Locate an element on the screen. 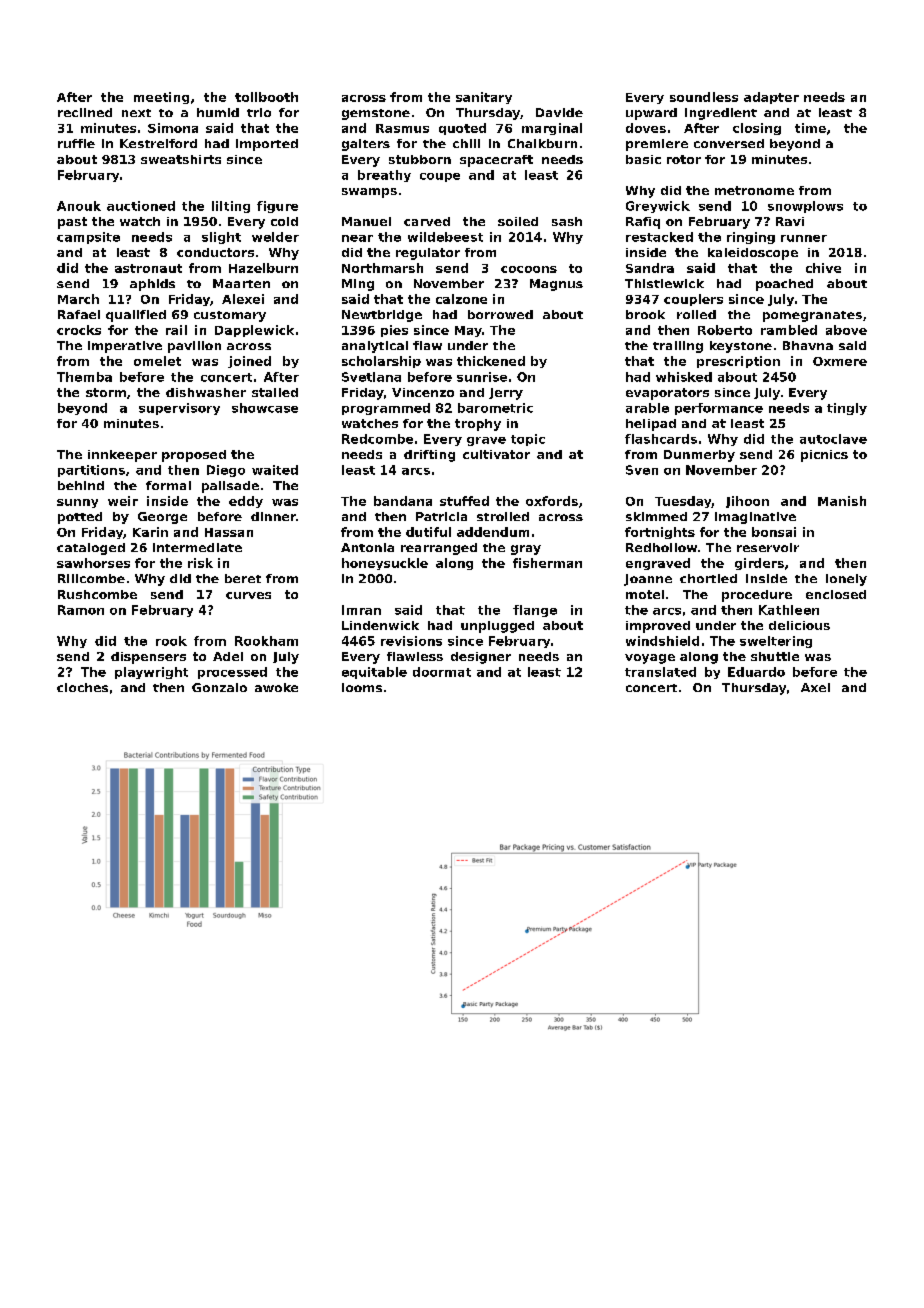  sweatshirts is located at coordinates (181, 159).
